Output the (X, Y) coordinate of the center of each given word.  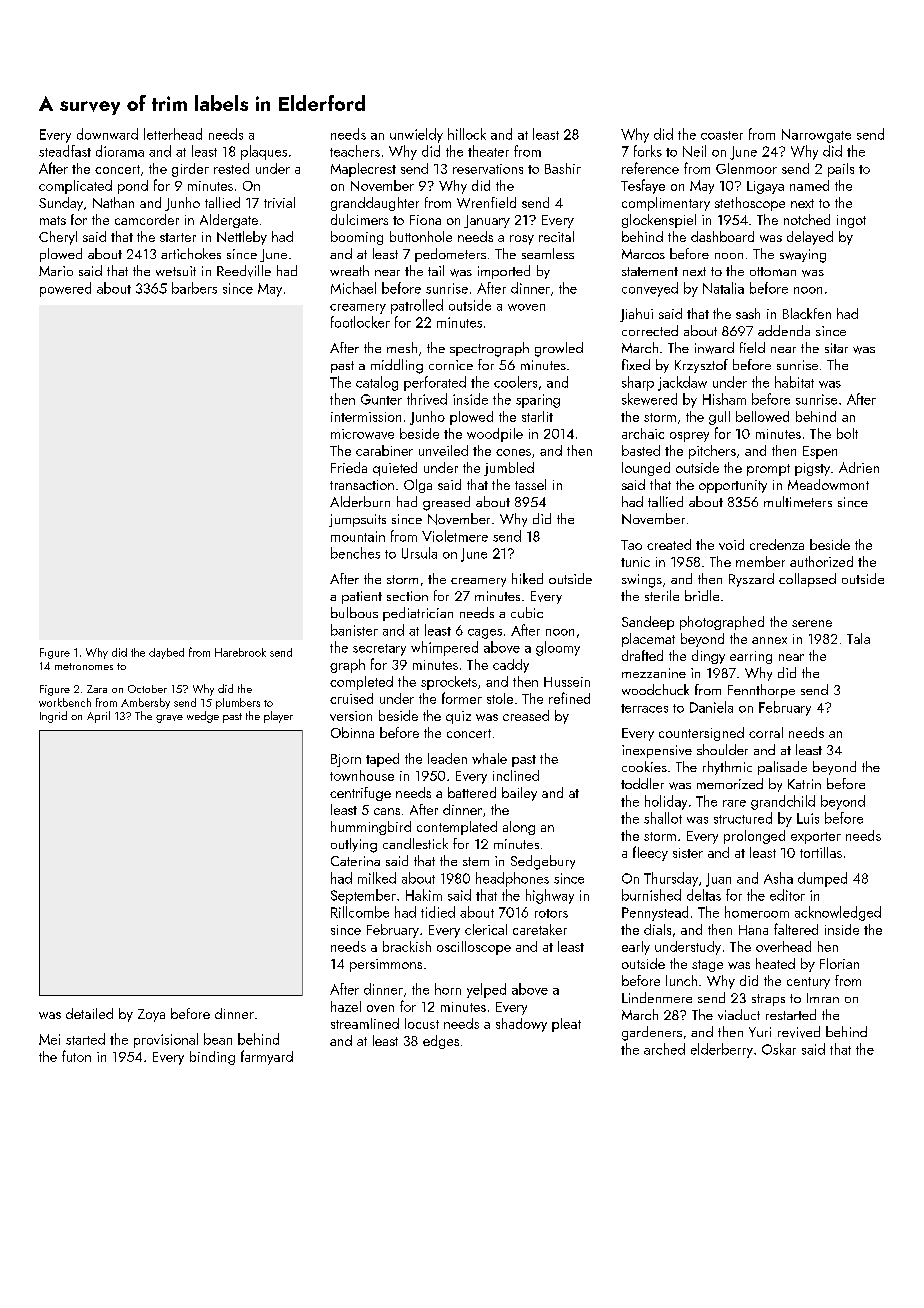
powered (65, 289)
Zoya (151, 1015)
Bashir (563, 168)
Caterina (355, 861)
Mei (49, 1039)
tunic (635, 562)
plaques (264, 152)
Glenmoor (746, 168)
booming (357, 238)
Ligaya (765, 187)
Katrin (804, 784)
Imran (823, 998)
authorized (821, 561)
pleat (566, 1025)
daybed (166, 653)
